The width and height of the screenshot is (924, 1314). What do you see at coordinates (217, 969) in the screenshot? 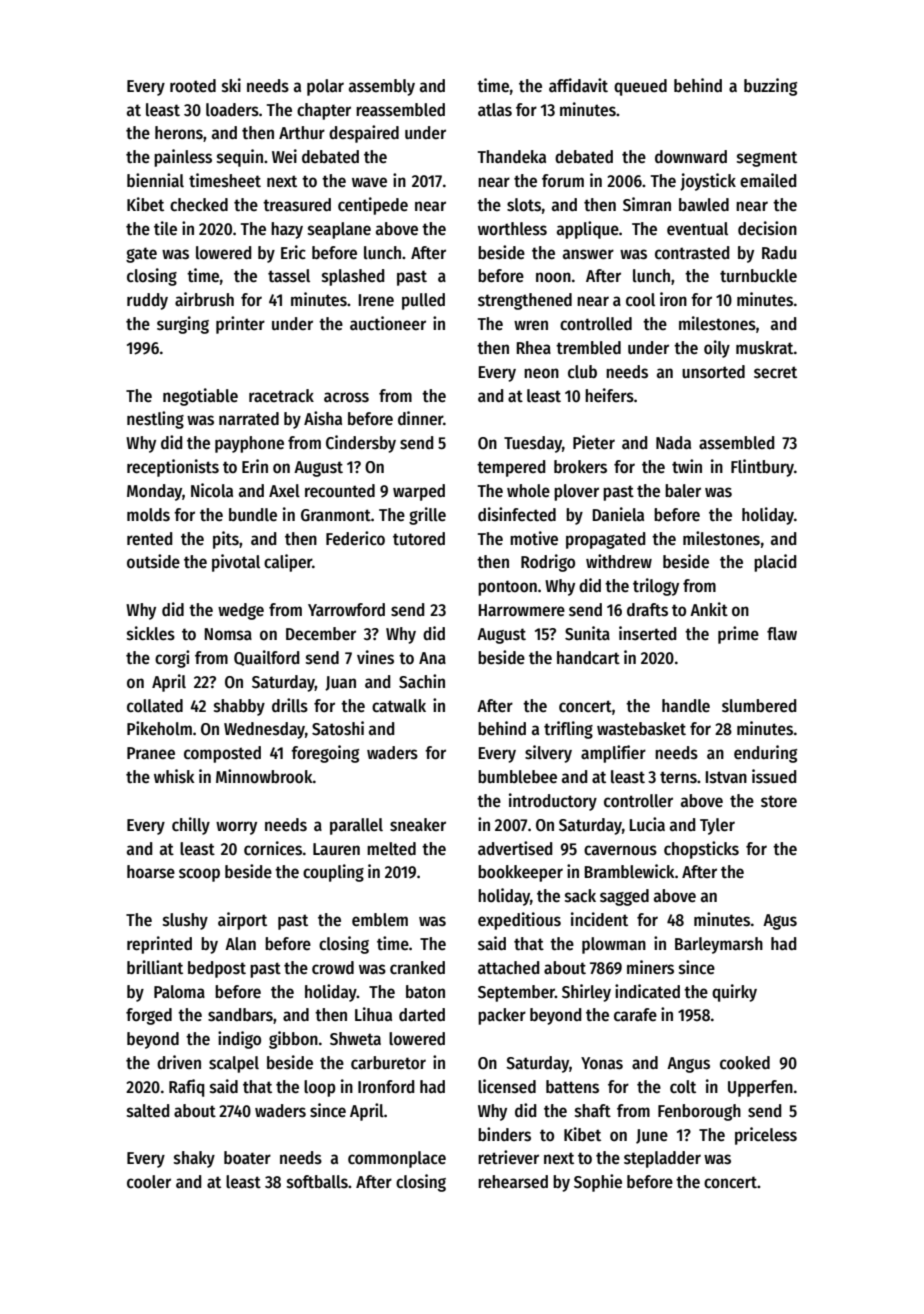
I see `bedpost` at bounding box center [217, 969].
